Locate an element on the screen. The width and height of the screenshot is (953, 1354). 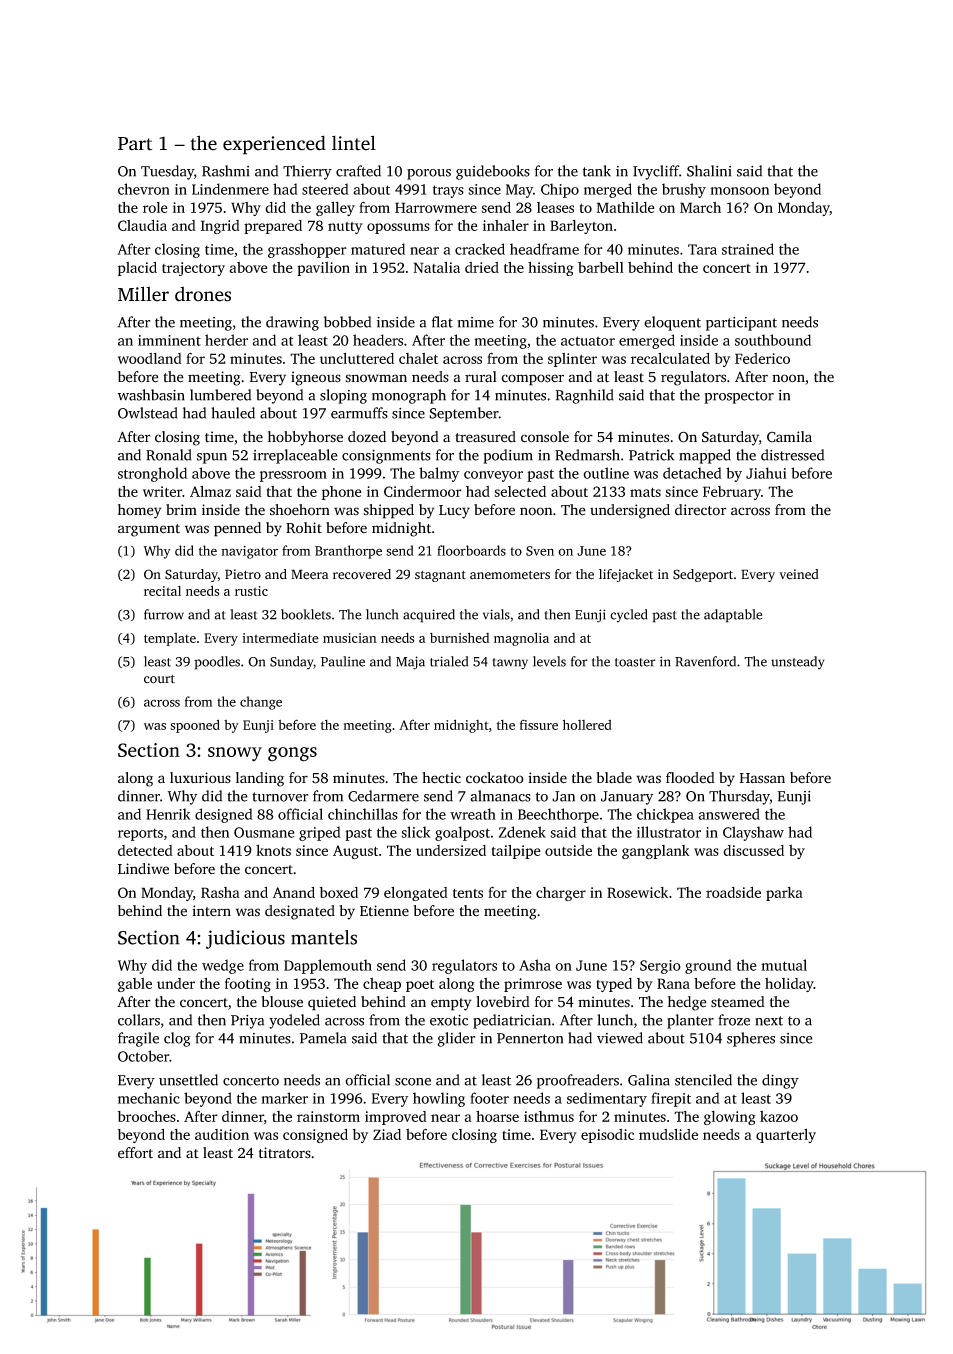
effort is located at coordinates (135, 1153).
